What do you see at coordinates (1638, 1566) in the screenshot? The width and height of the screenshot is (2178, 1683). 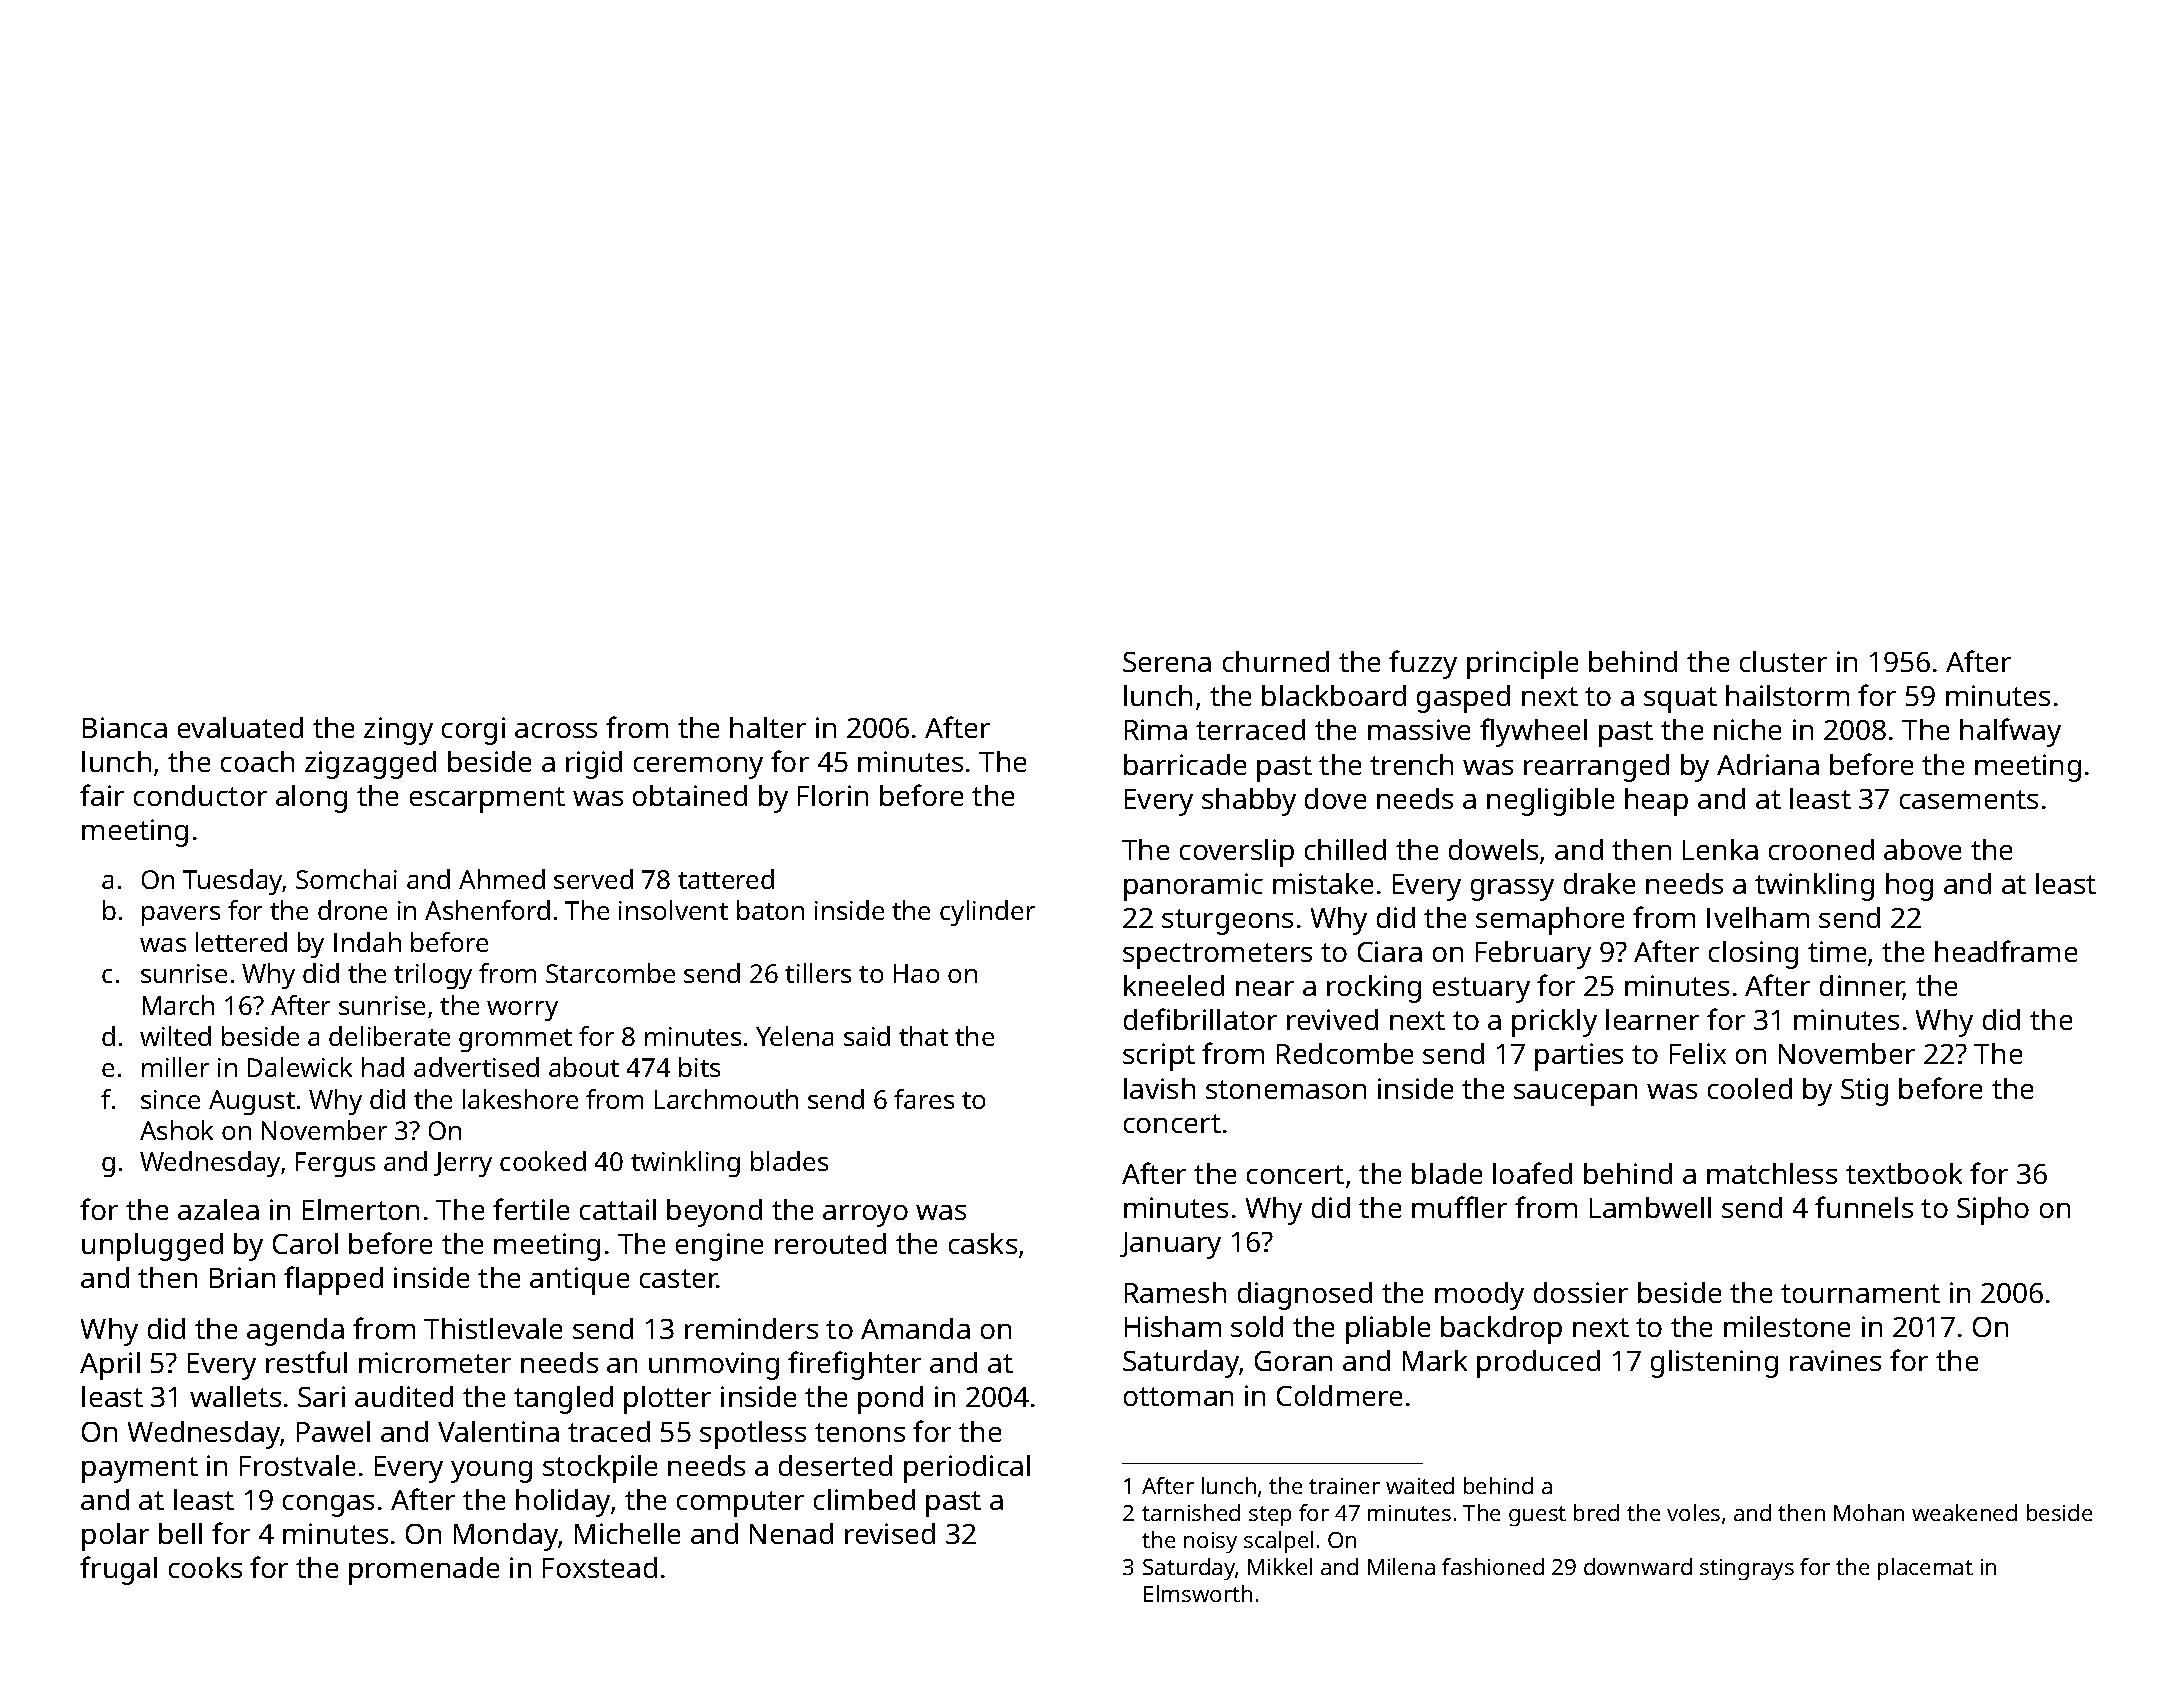 I see `downward` at bounding box center [1638, 1566].
